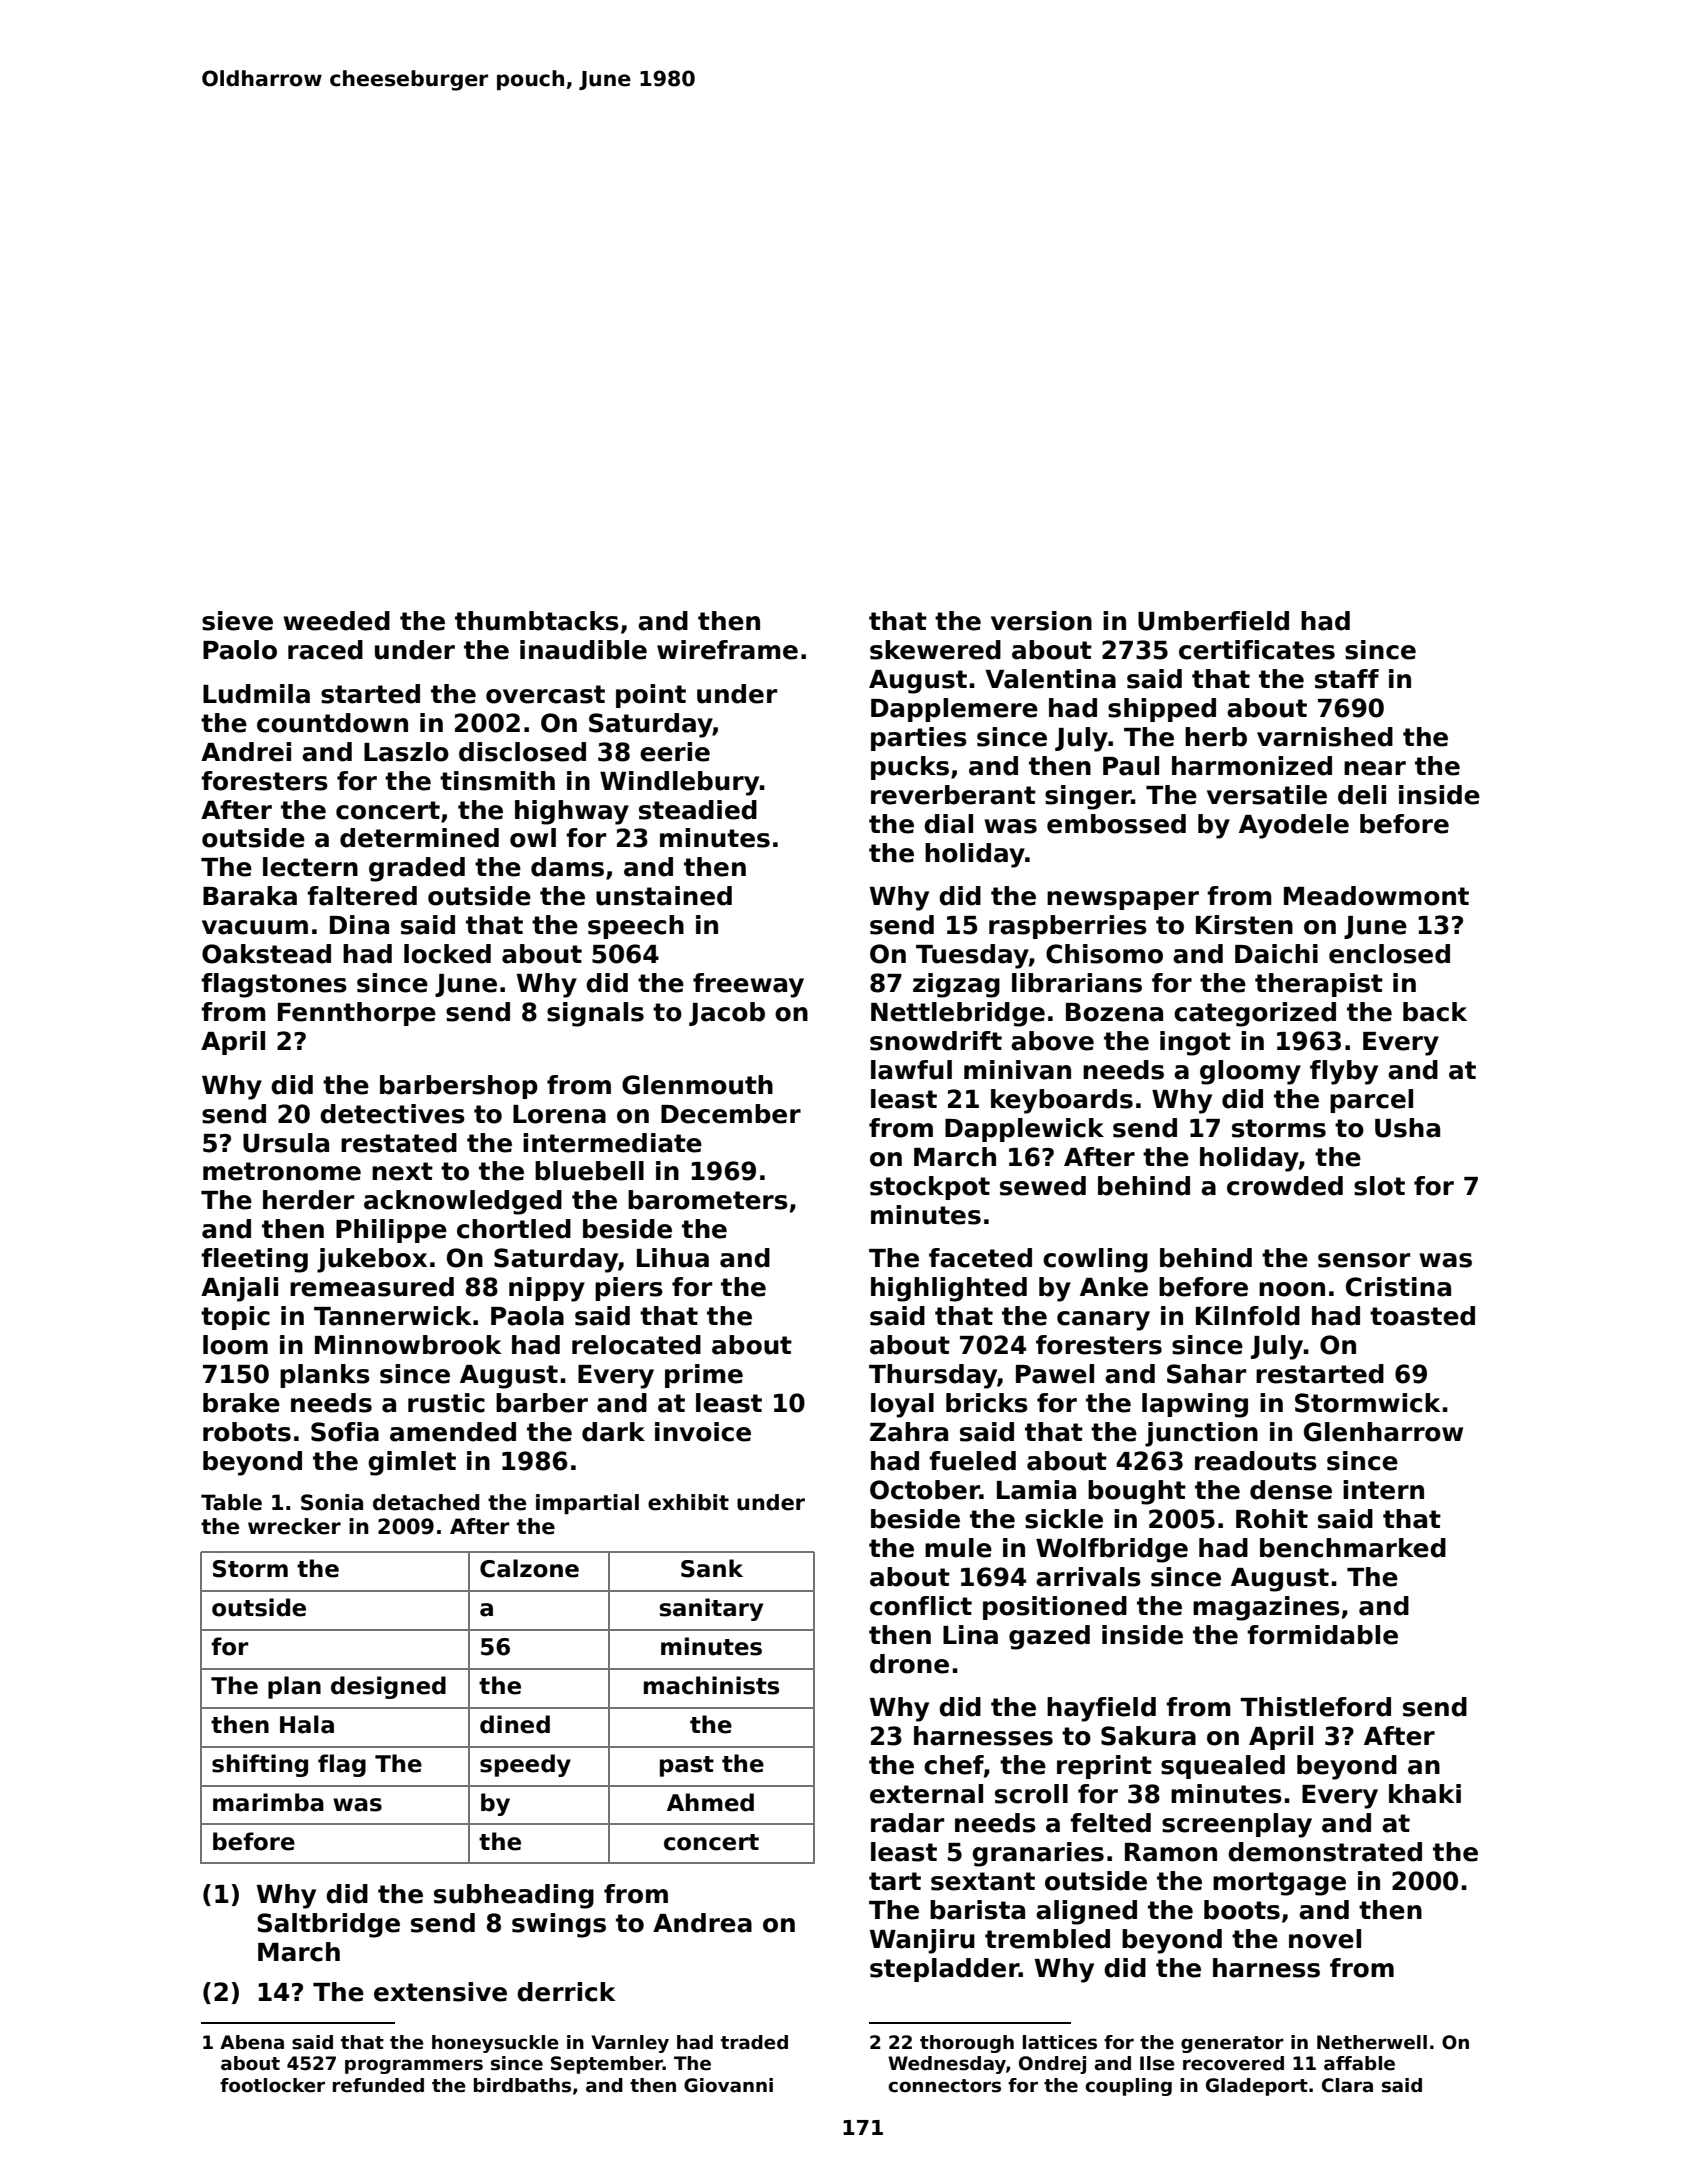  I want to click on Giovanni, so click(728, 2085).
